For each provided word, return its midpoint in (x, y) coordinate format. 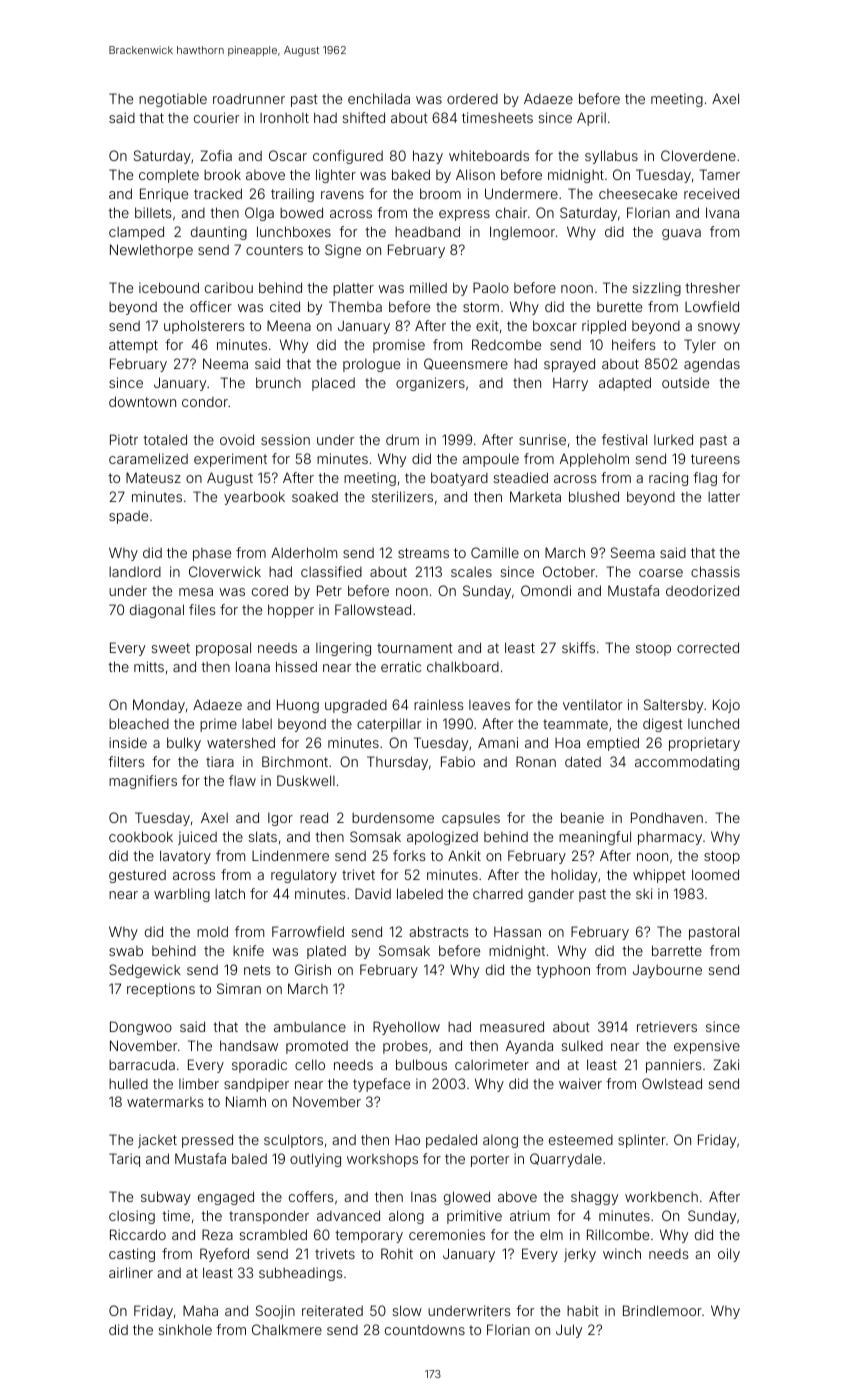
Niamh (246, 1101)
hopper (291, 611)
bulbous (421, 1064)
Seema (633, 552)
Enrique (164, 195)
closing (132, 1217)
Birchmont (295, 761)
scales (471, 572)
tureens (715, 459)
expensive (707, 1047)
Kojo (726, 706)
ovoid (237, 439)
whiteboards (489, 155)
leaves (489, 705)
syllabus (611, 157)
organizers (430, 384)
